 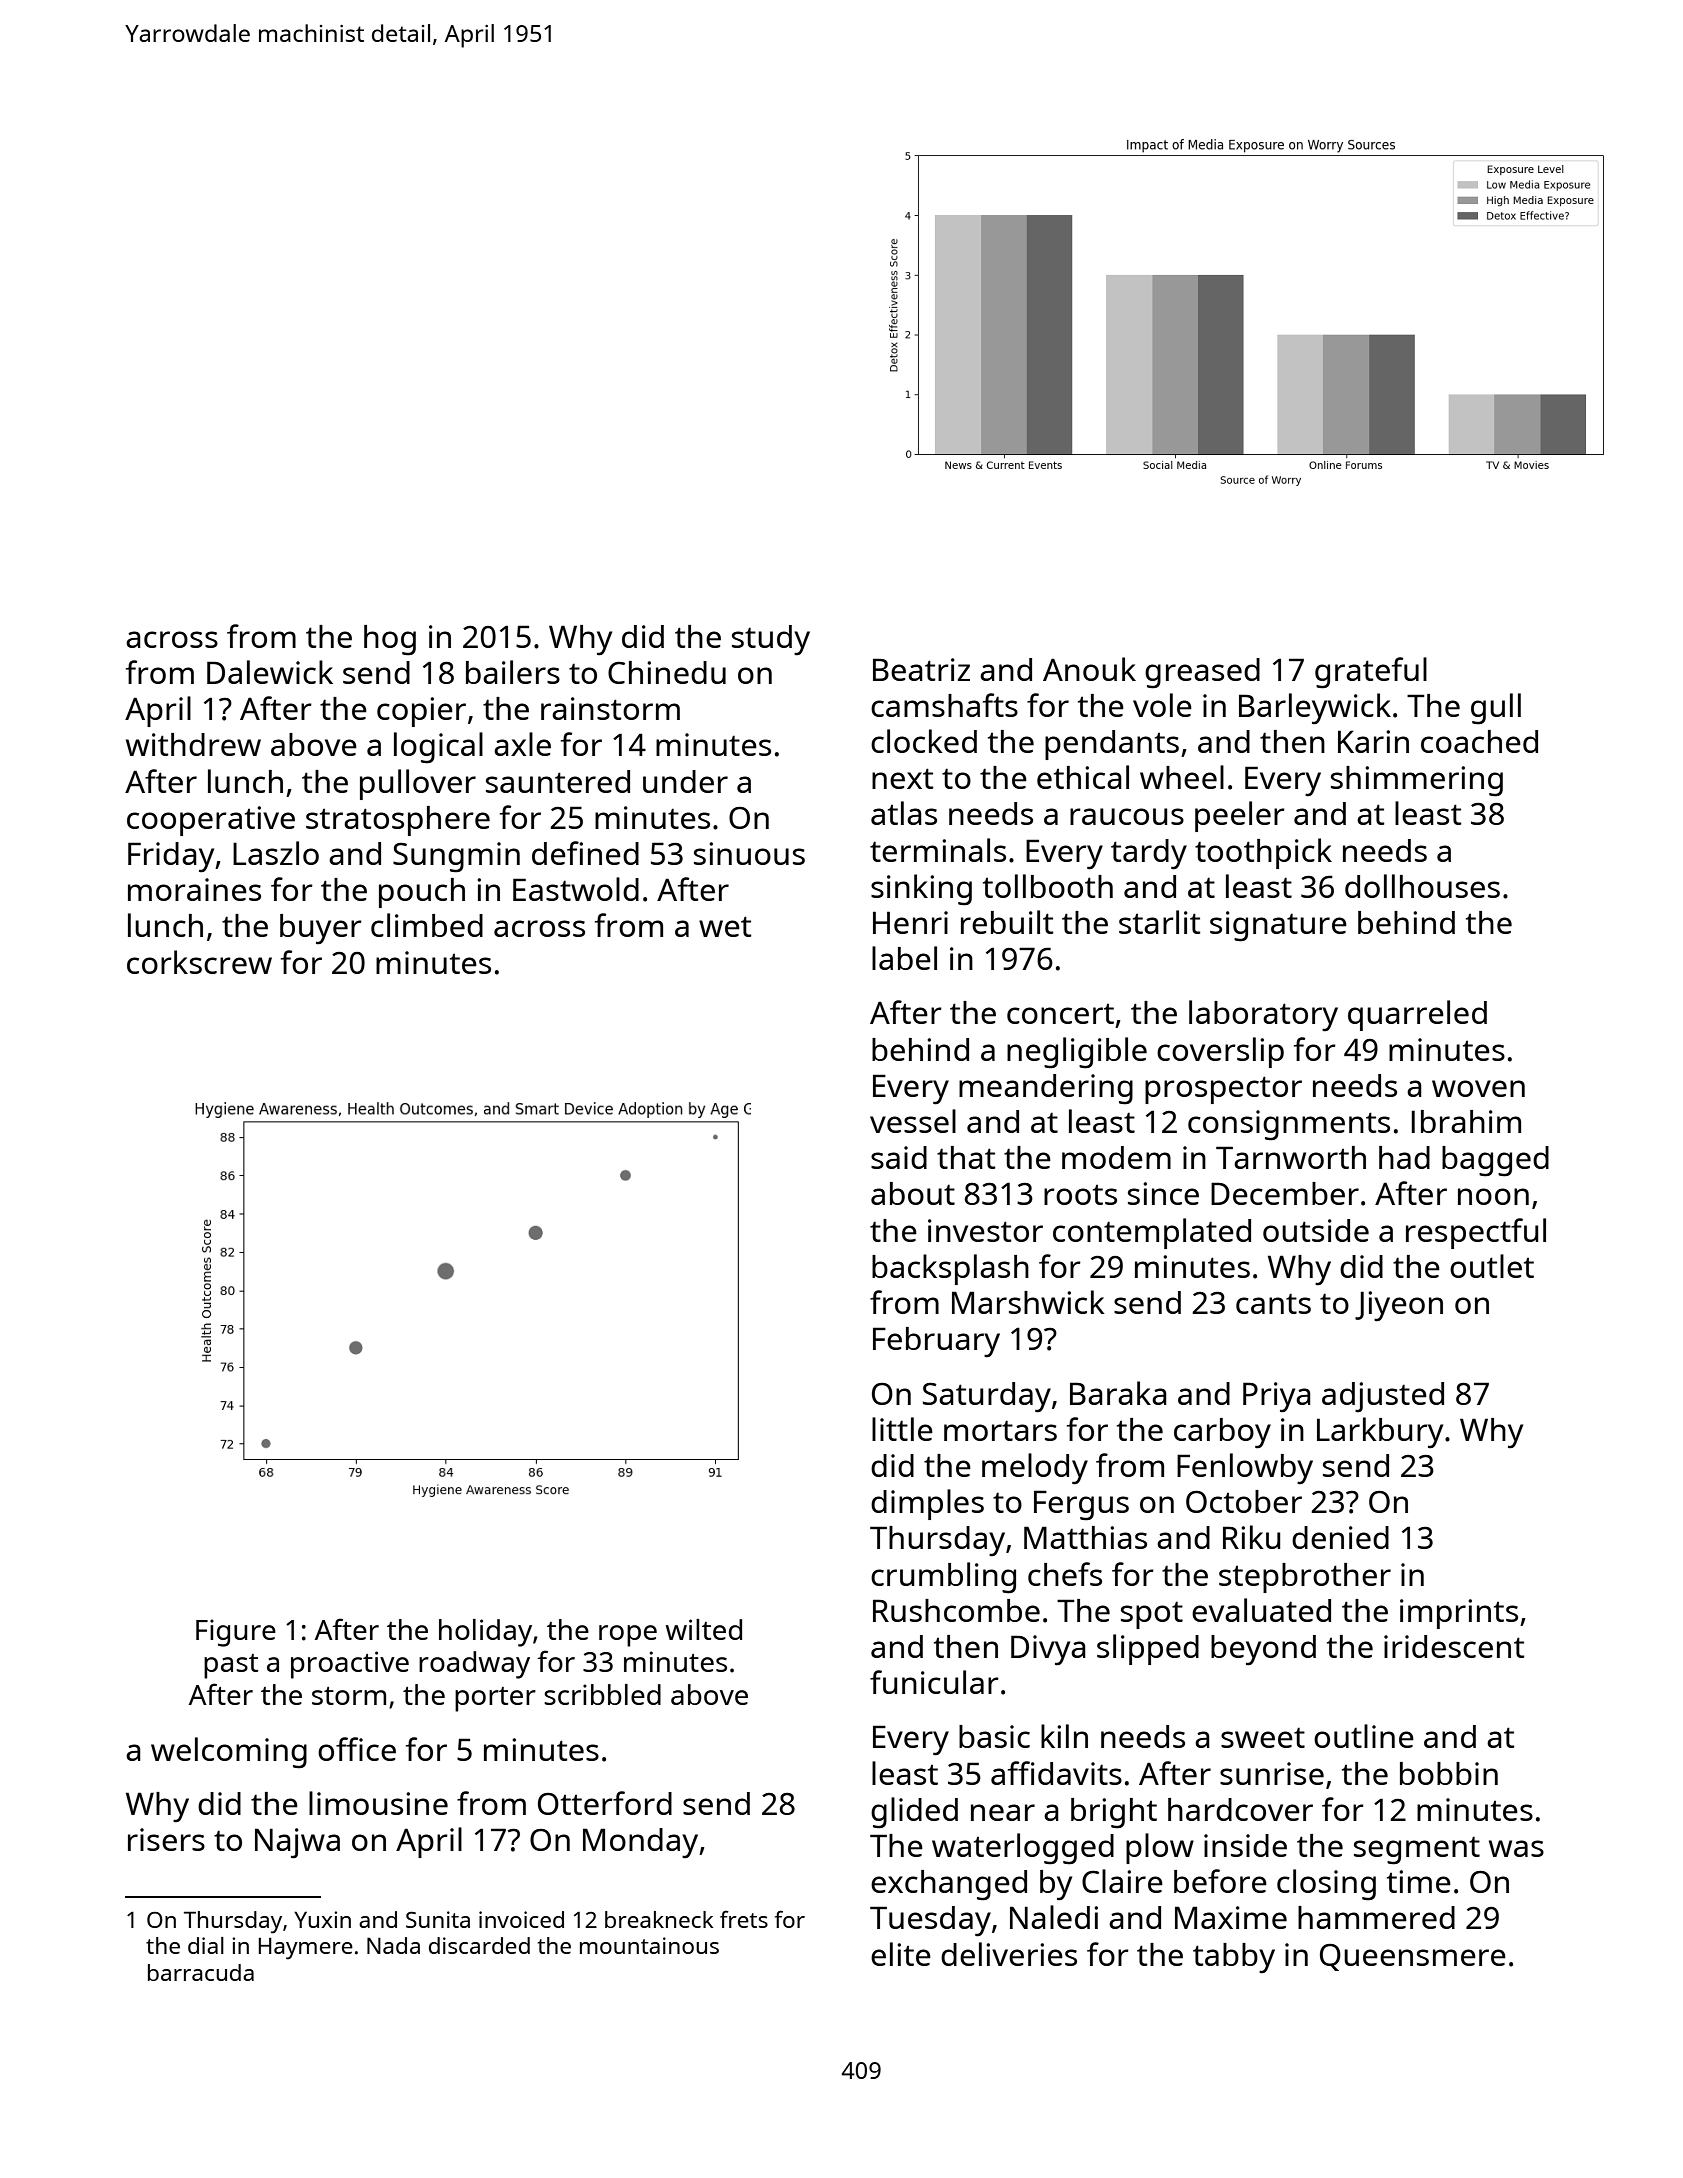 What do you see at coordinates (1373, 741) in the document?
I see `Karin` at bounding box center [1373, 741].
